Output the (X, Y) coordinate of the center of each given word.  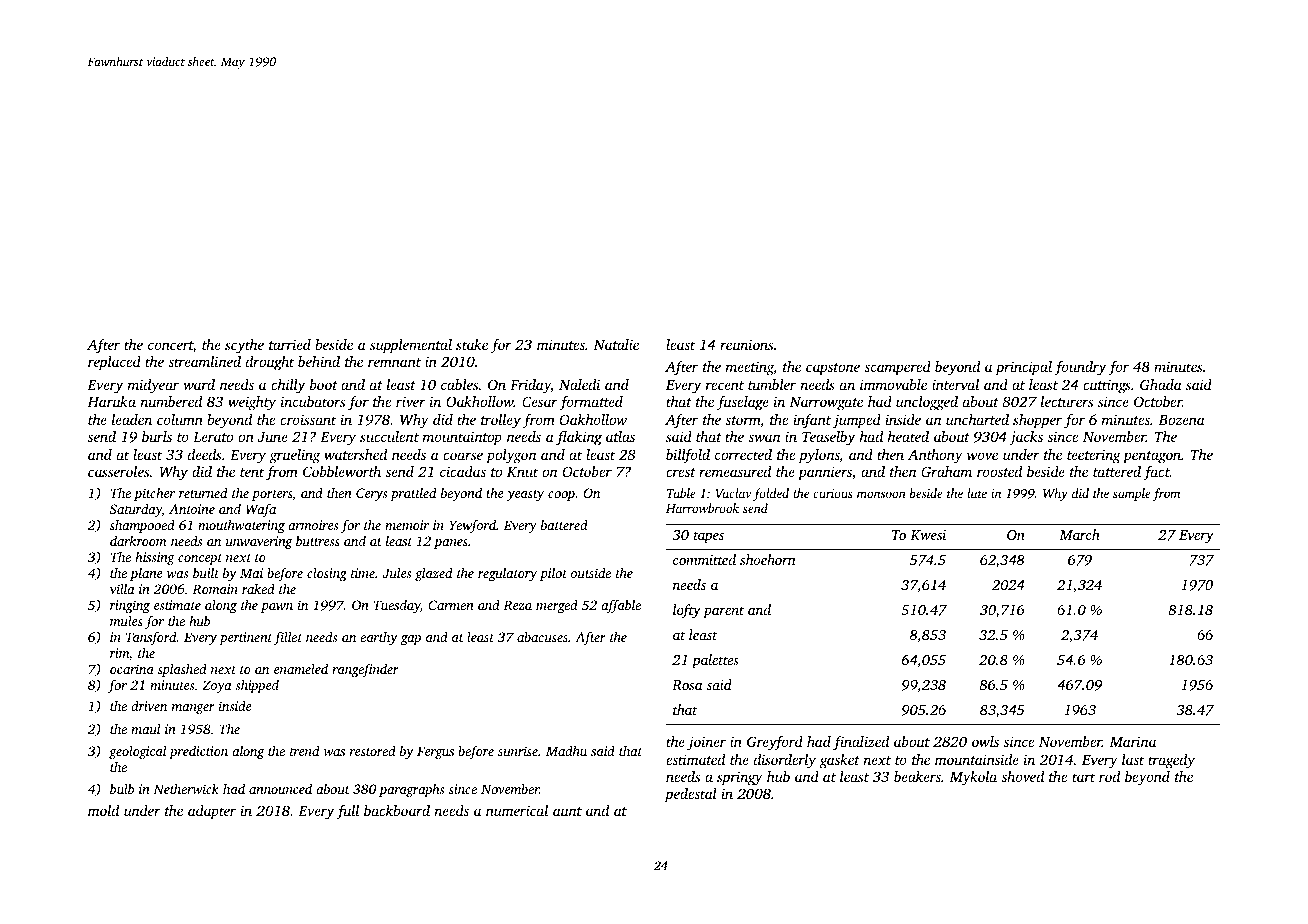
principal (1024, 368)
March (1079, 534)
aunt (567, 811)
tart (1083, 777)
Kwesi (928, 535)
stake (472, 344)
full (347, 812)
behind (319, 361)
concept (200, 559)
